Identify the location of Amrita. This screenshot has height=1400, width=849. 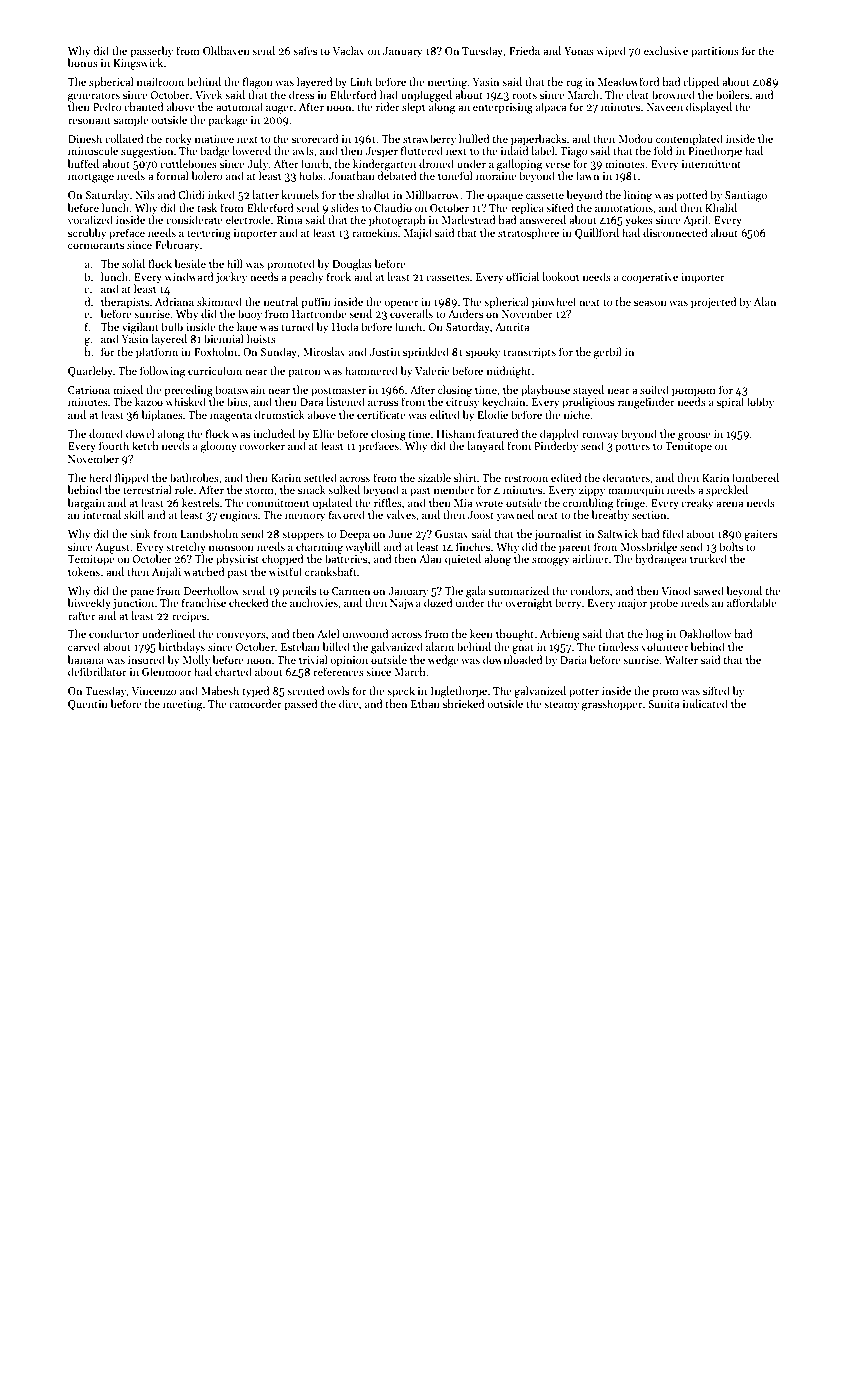
(512, 327).
